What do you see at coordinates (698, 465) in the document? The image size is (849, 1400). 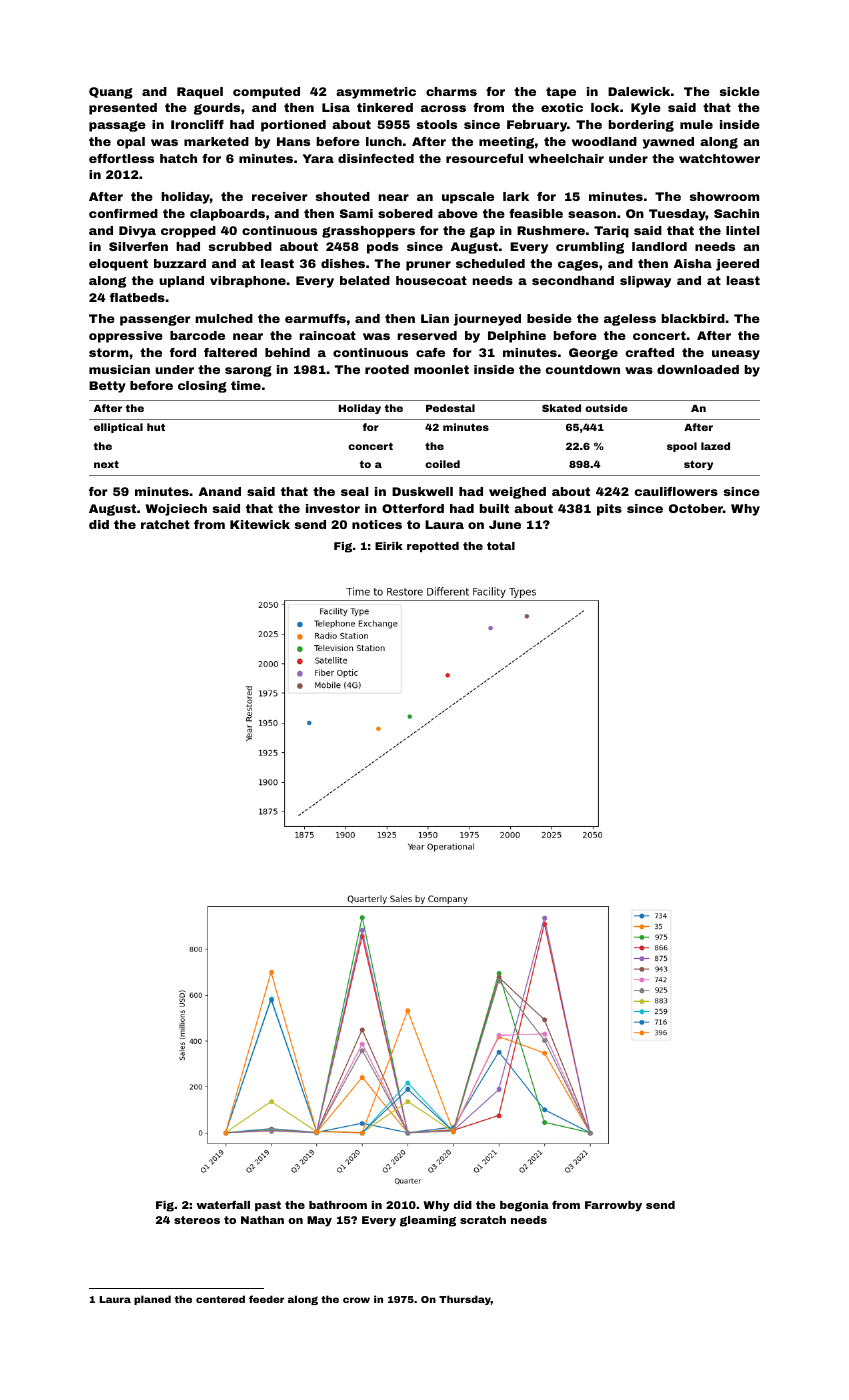 I see `story` at bounding box center [698, 465].
